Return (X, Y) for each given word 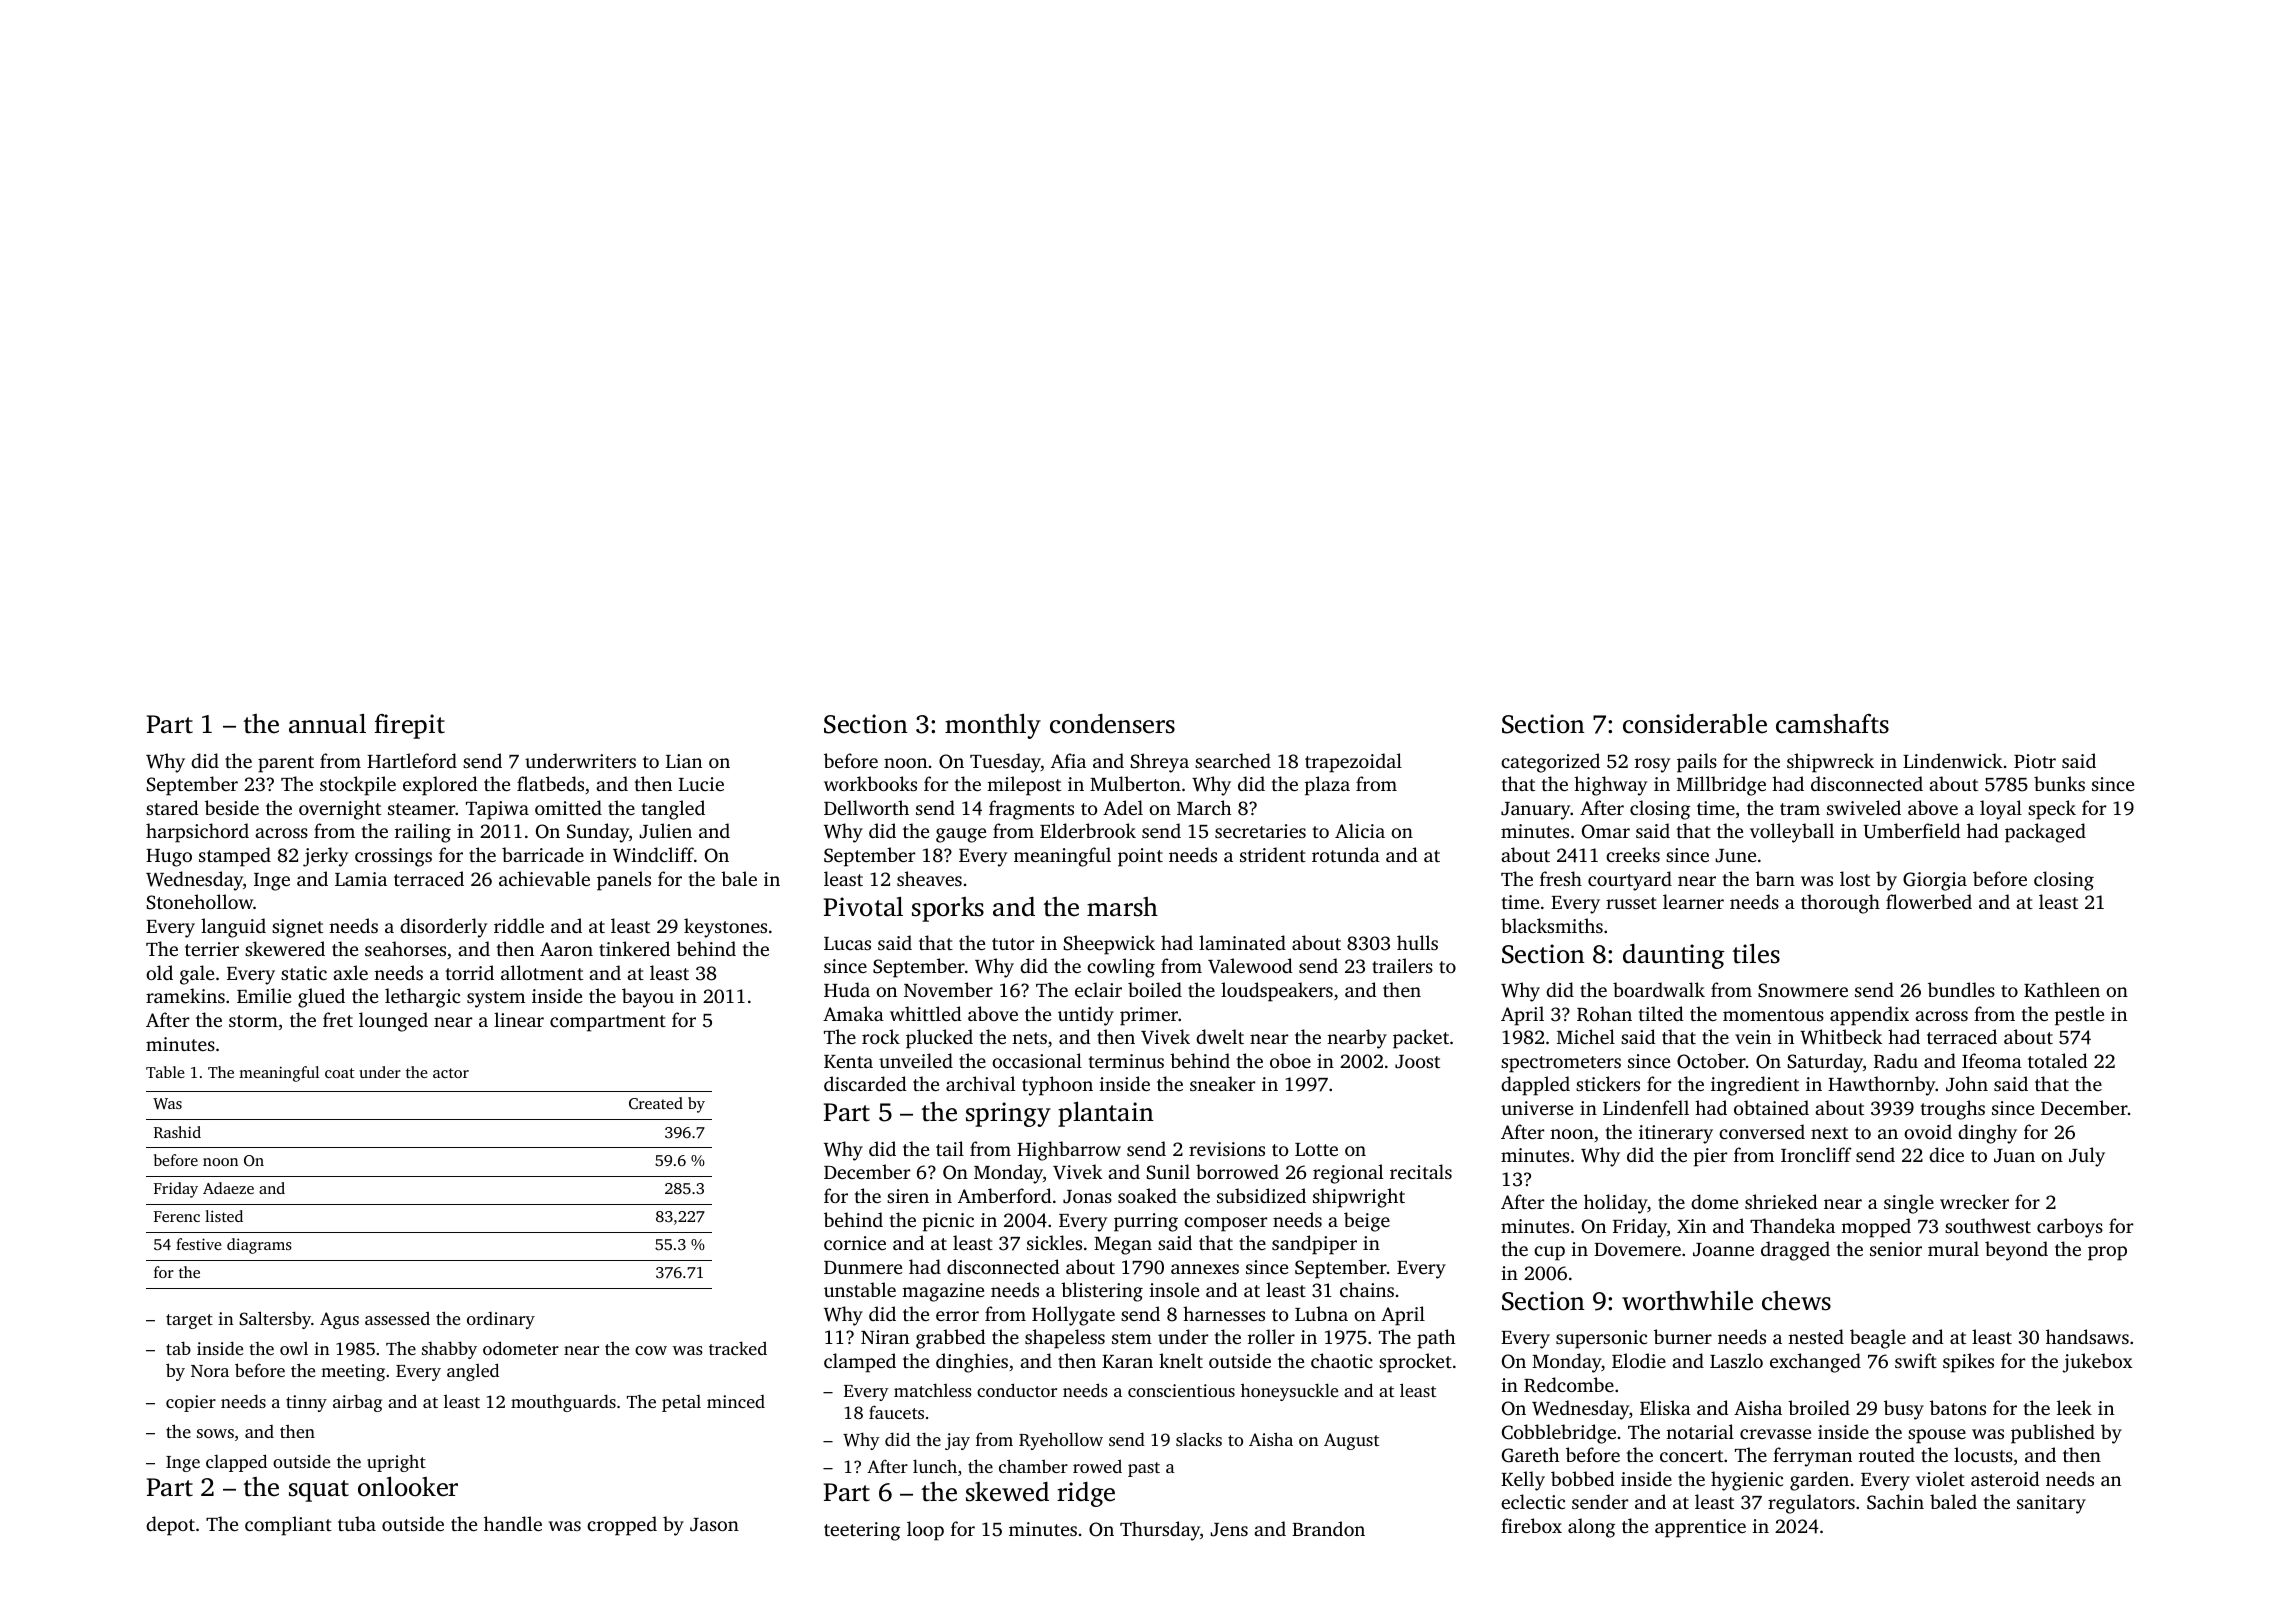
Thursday (1160, 1531)
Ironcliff (1816, 1154)
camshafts (1832, 724)
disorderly (443, 928)
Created (656, 1103)
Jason (714, 1525)
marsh (1122, 907)
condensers (1112, 724)
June (1735, 856)
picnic (948, 1222)
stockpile (358, 786)
